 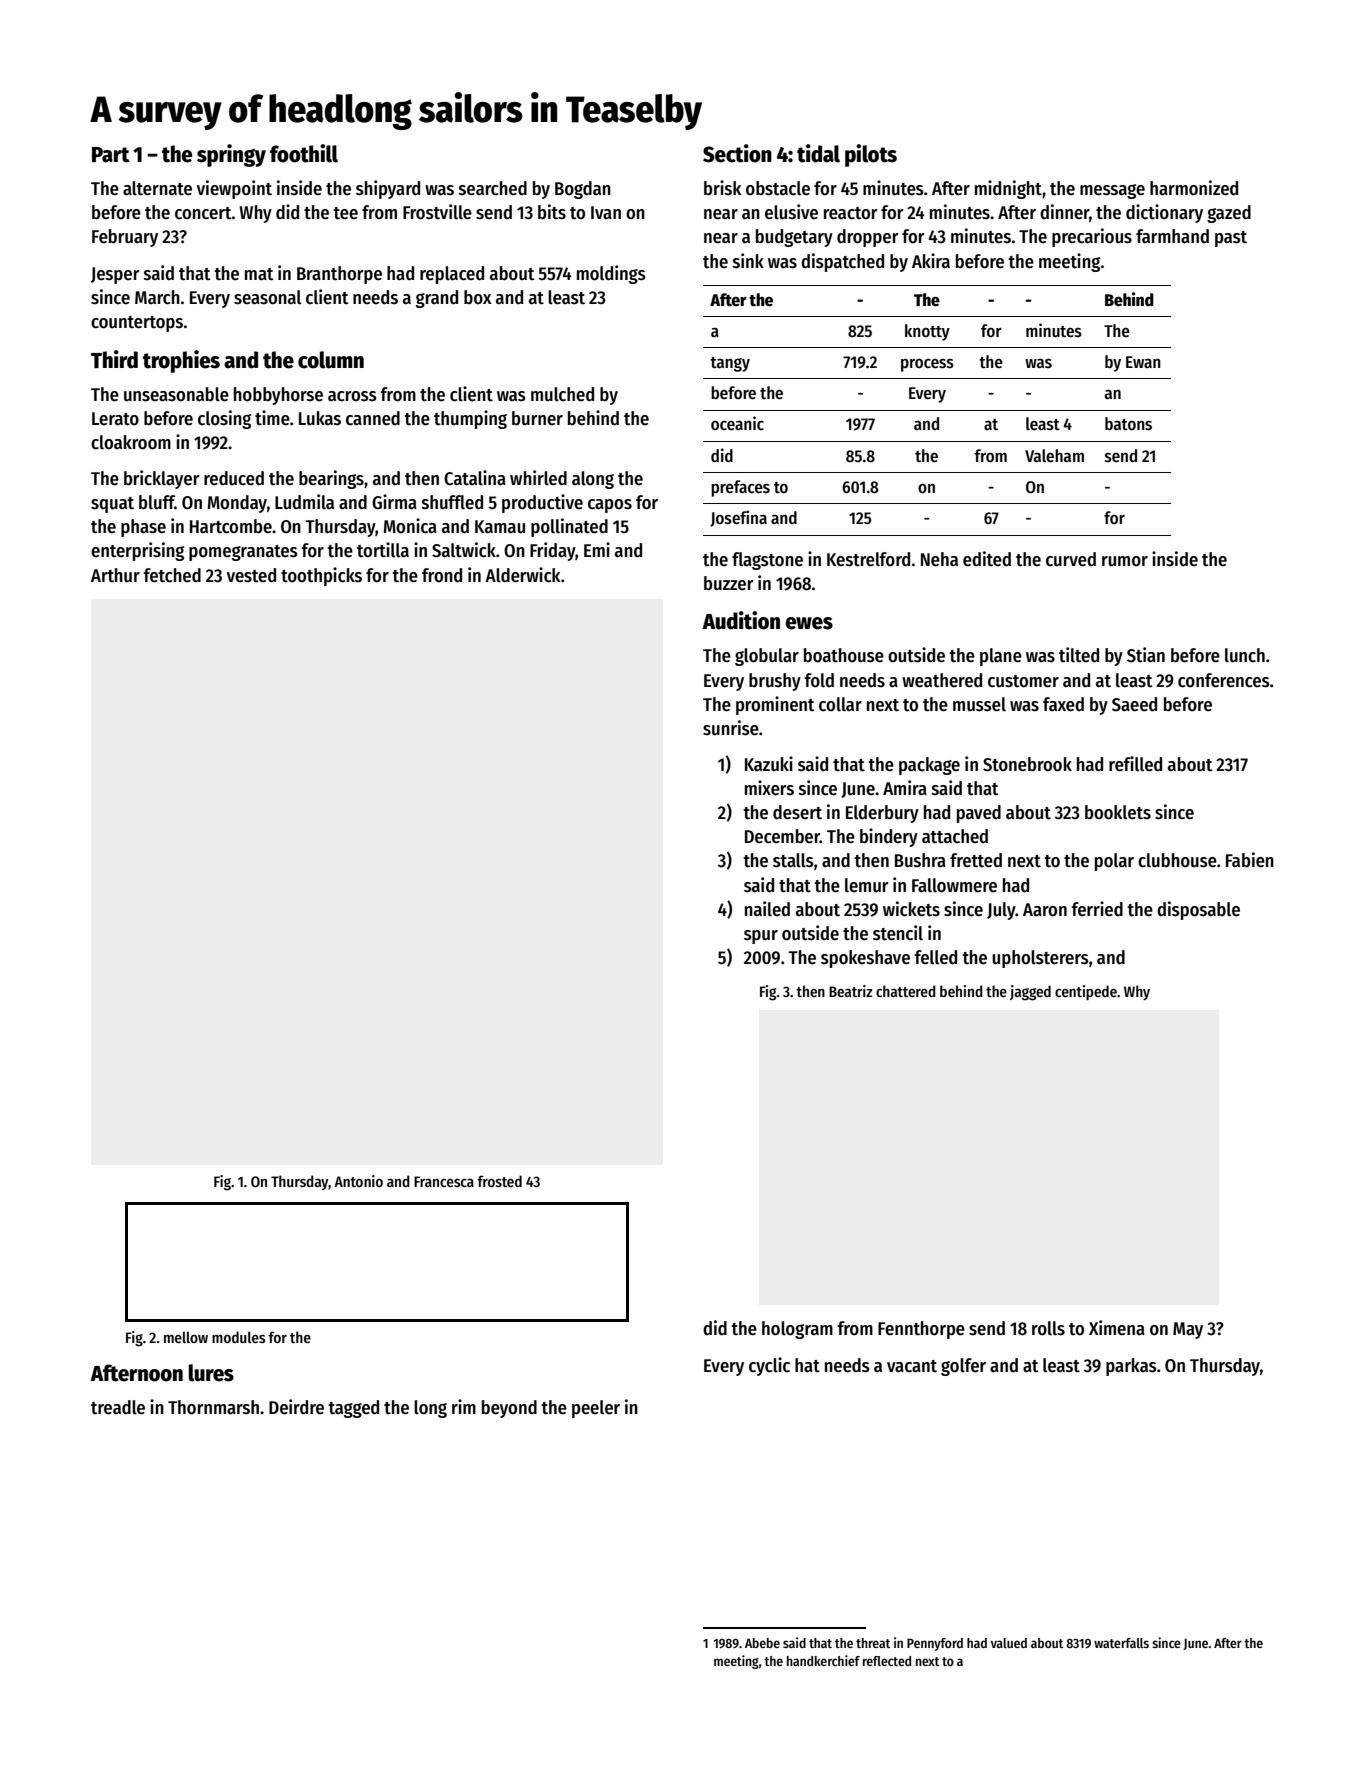 I want to click on precarious, so click(x=1092, y=237).
